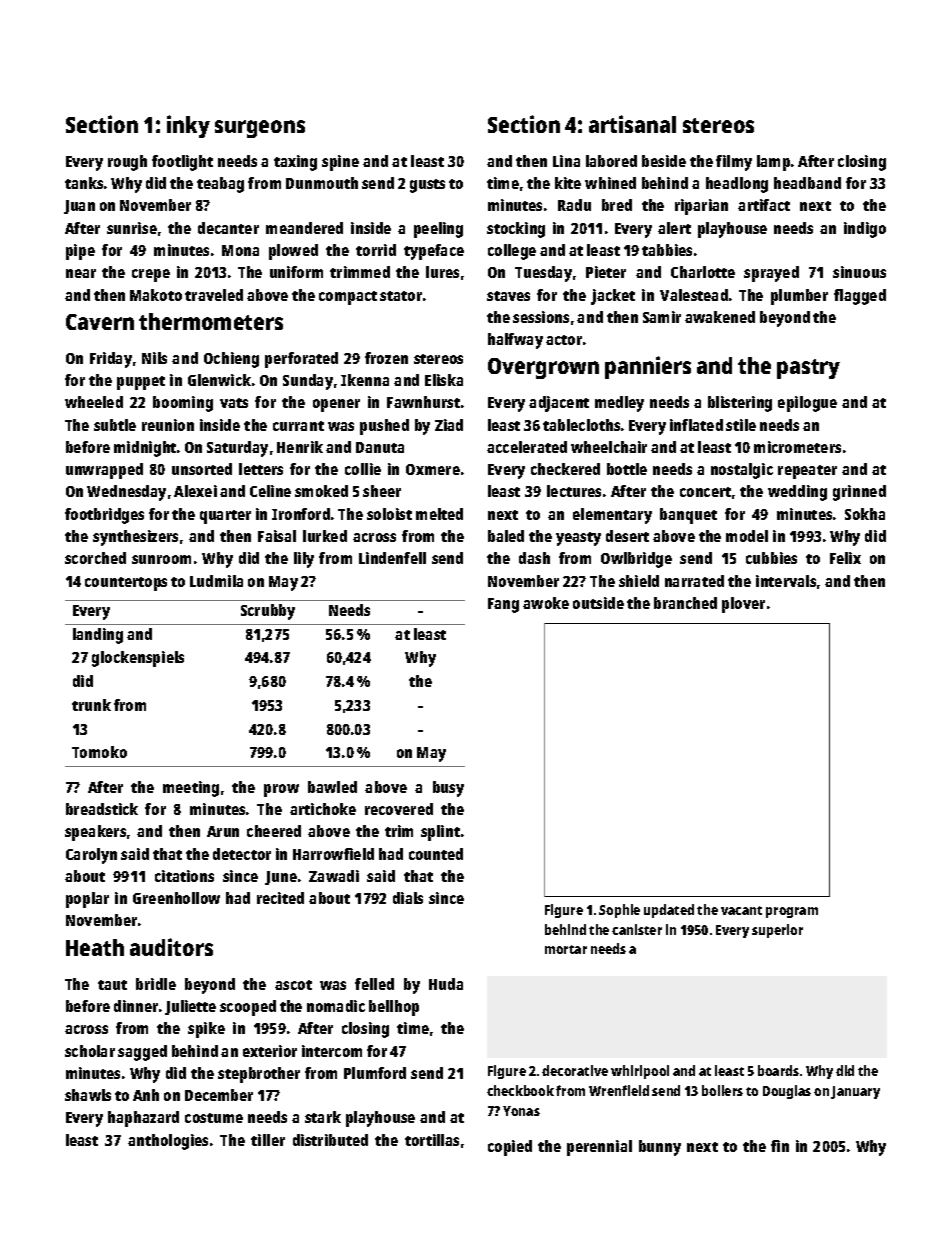 The width and height of the screenshot is (952, 1233). I want to click on meeting, so click(191, 789).
